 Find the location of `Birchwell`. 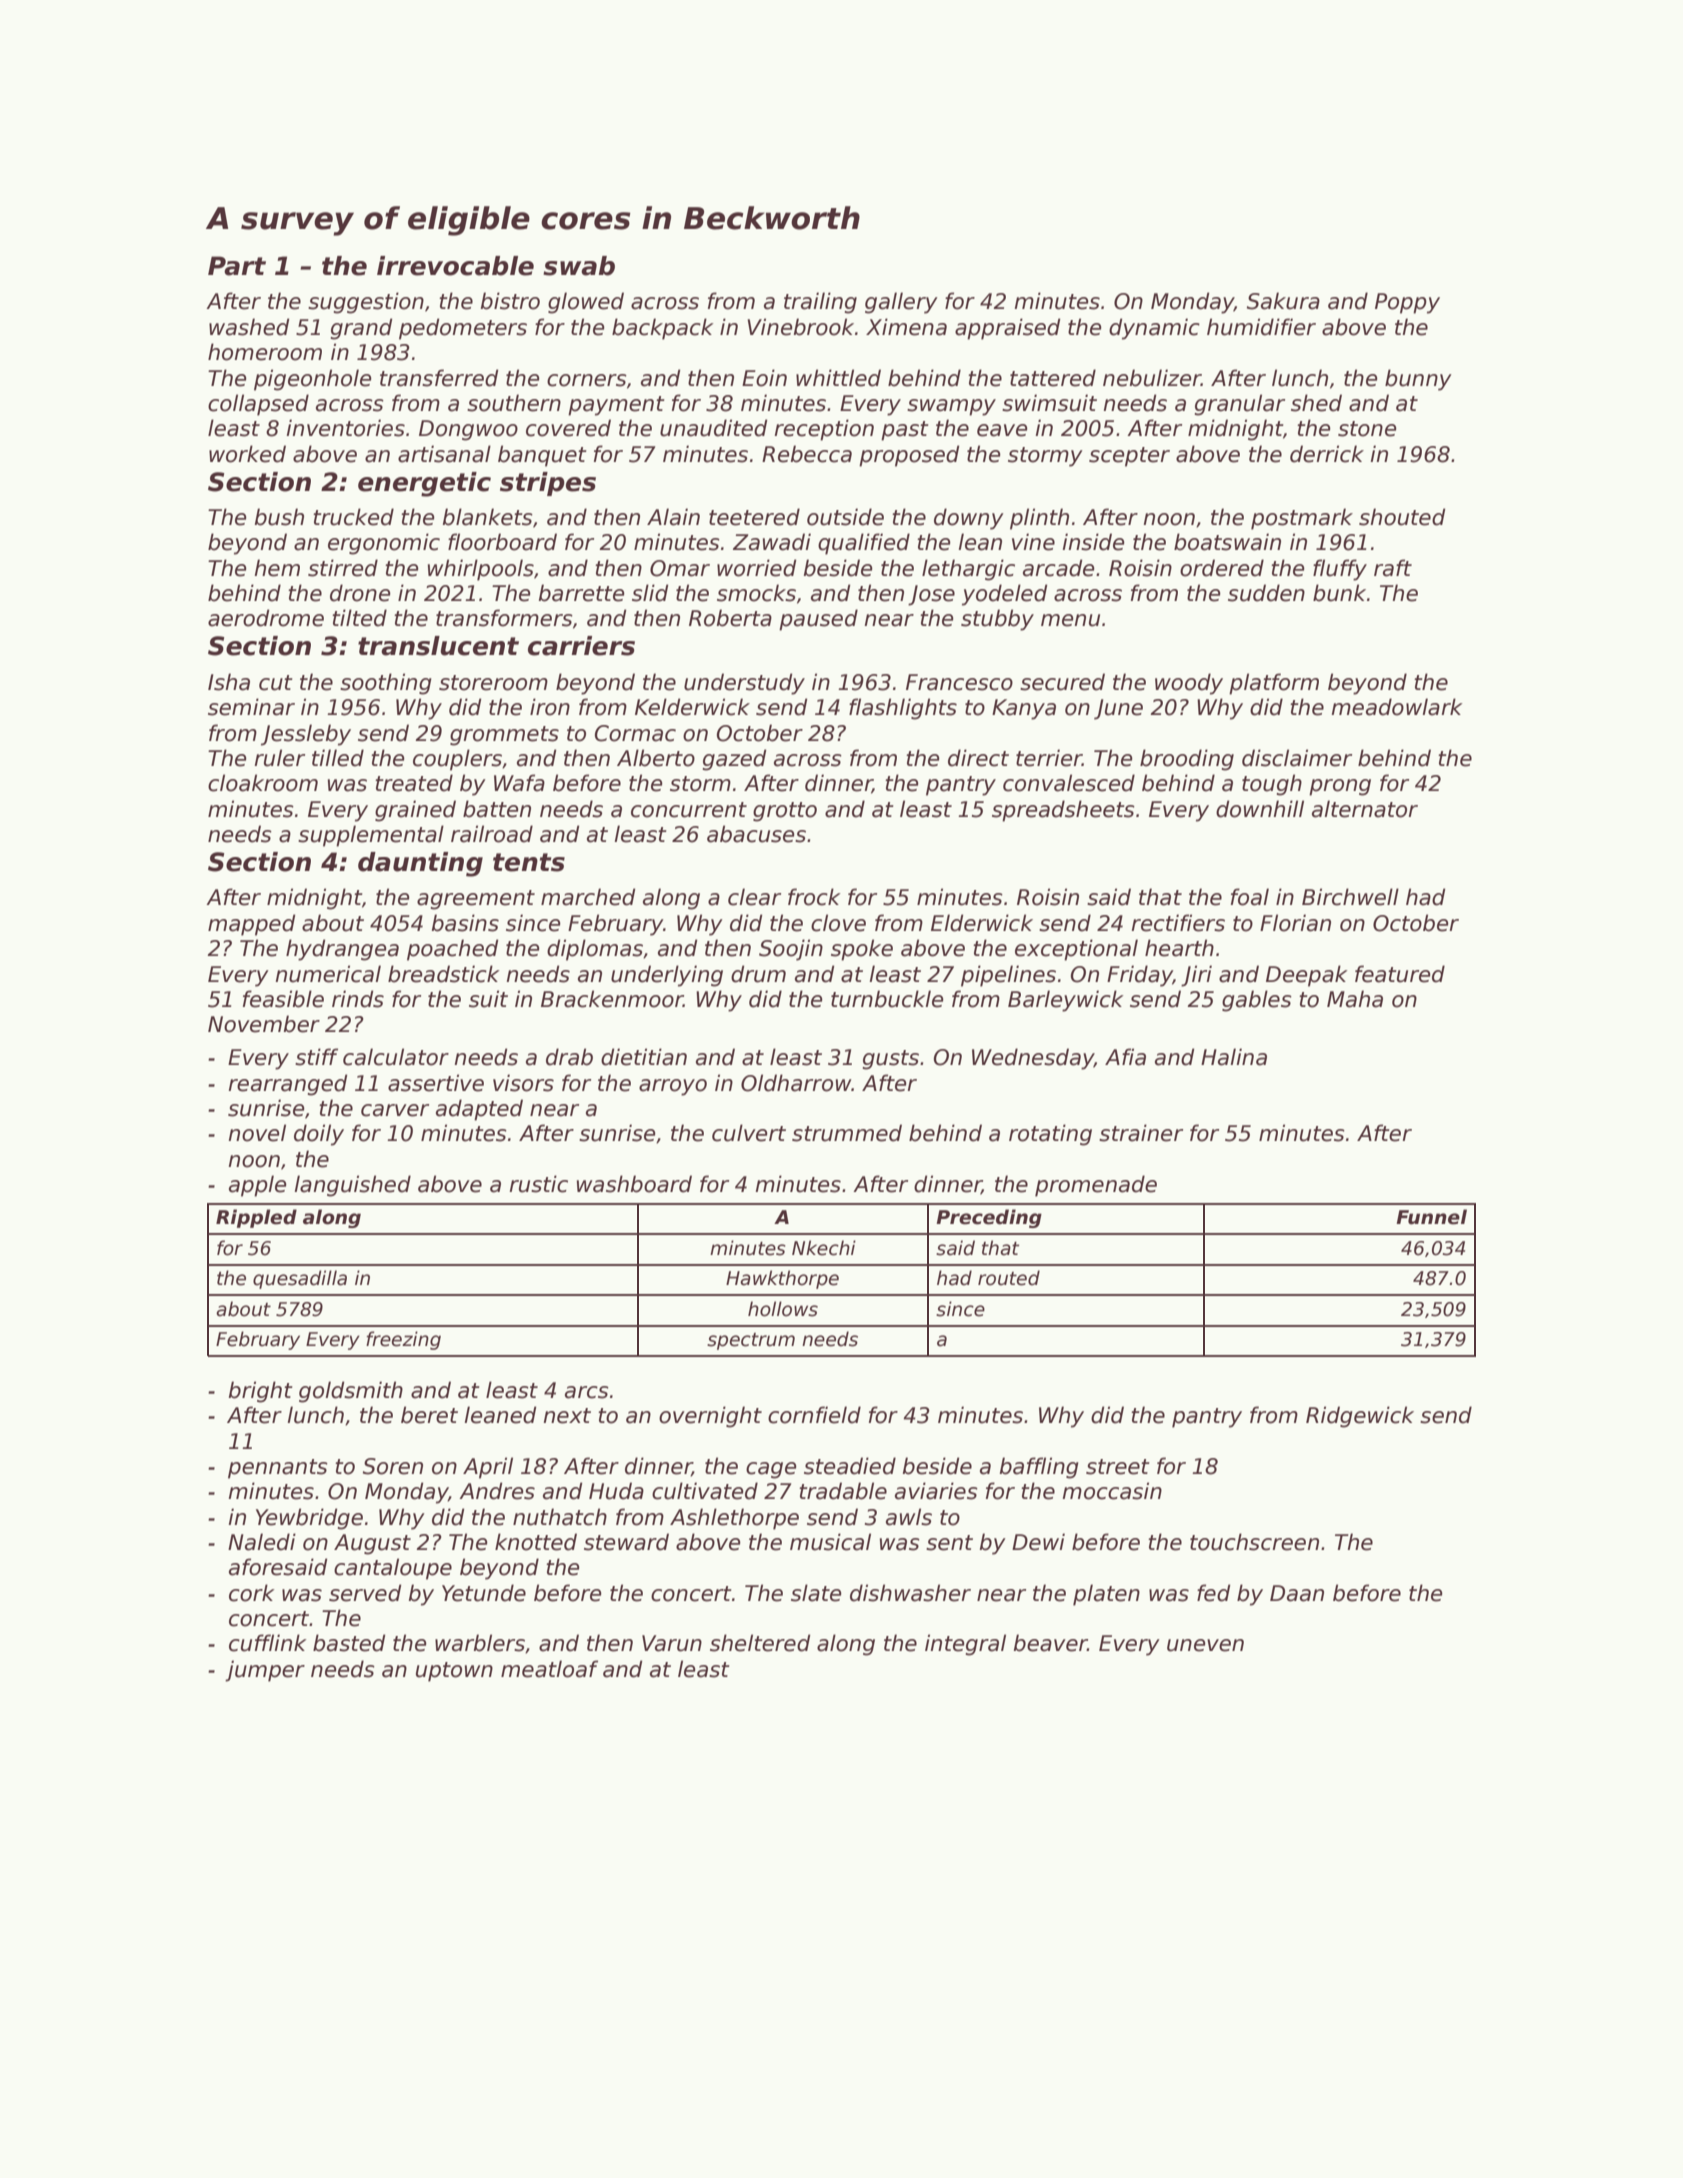

Birchwell is located at coordinates (1350, 897).
